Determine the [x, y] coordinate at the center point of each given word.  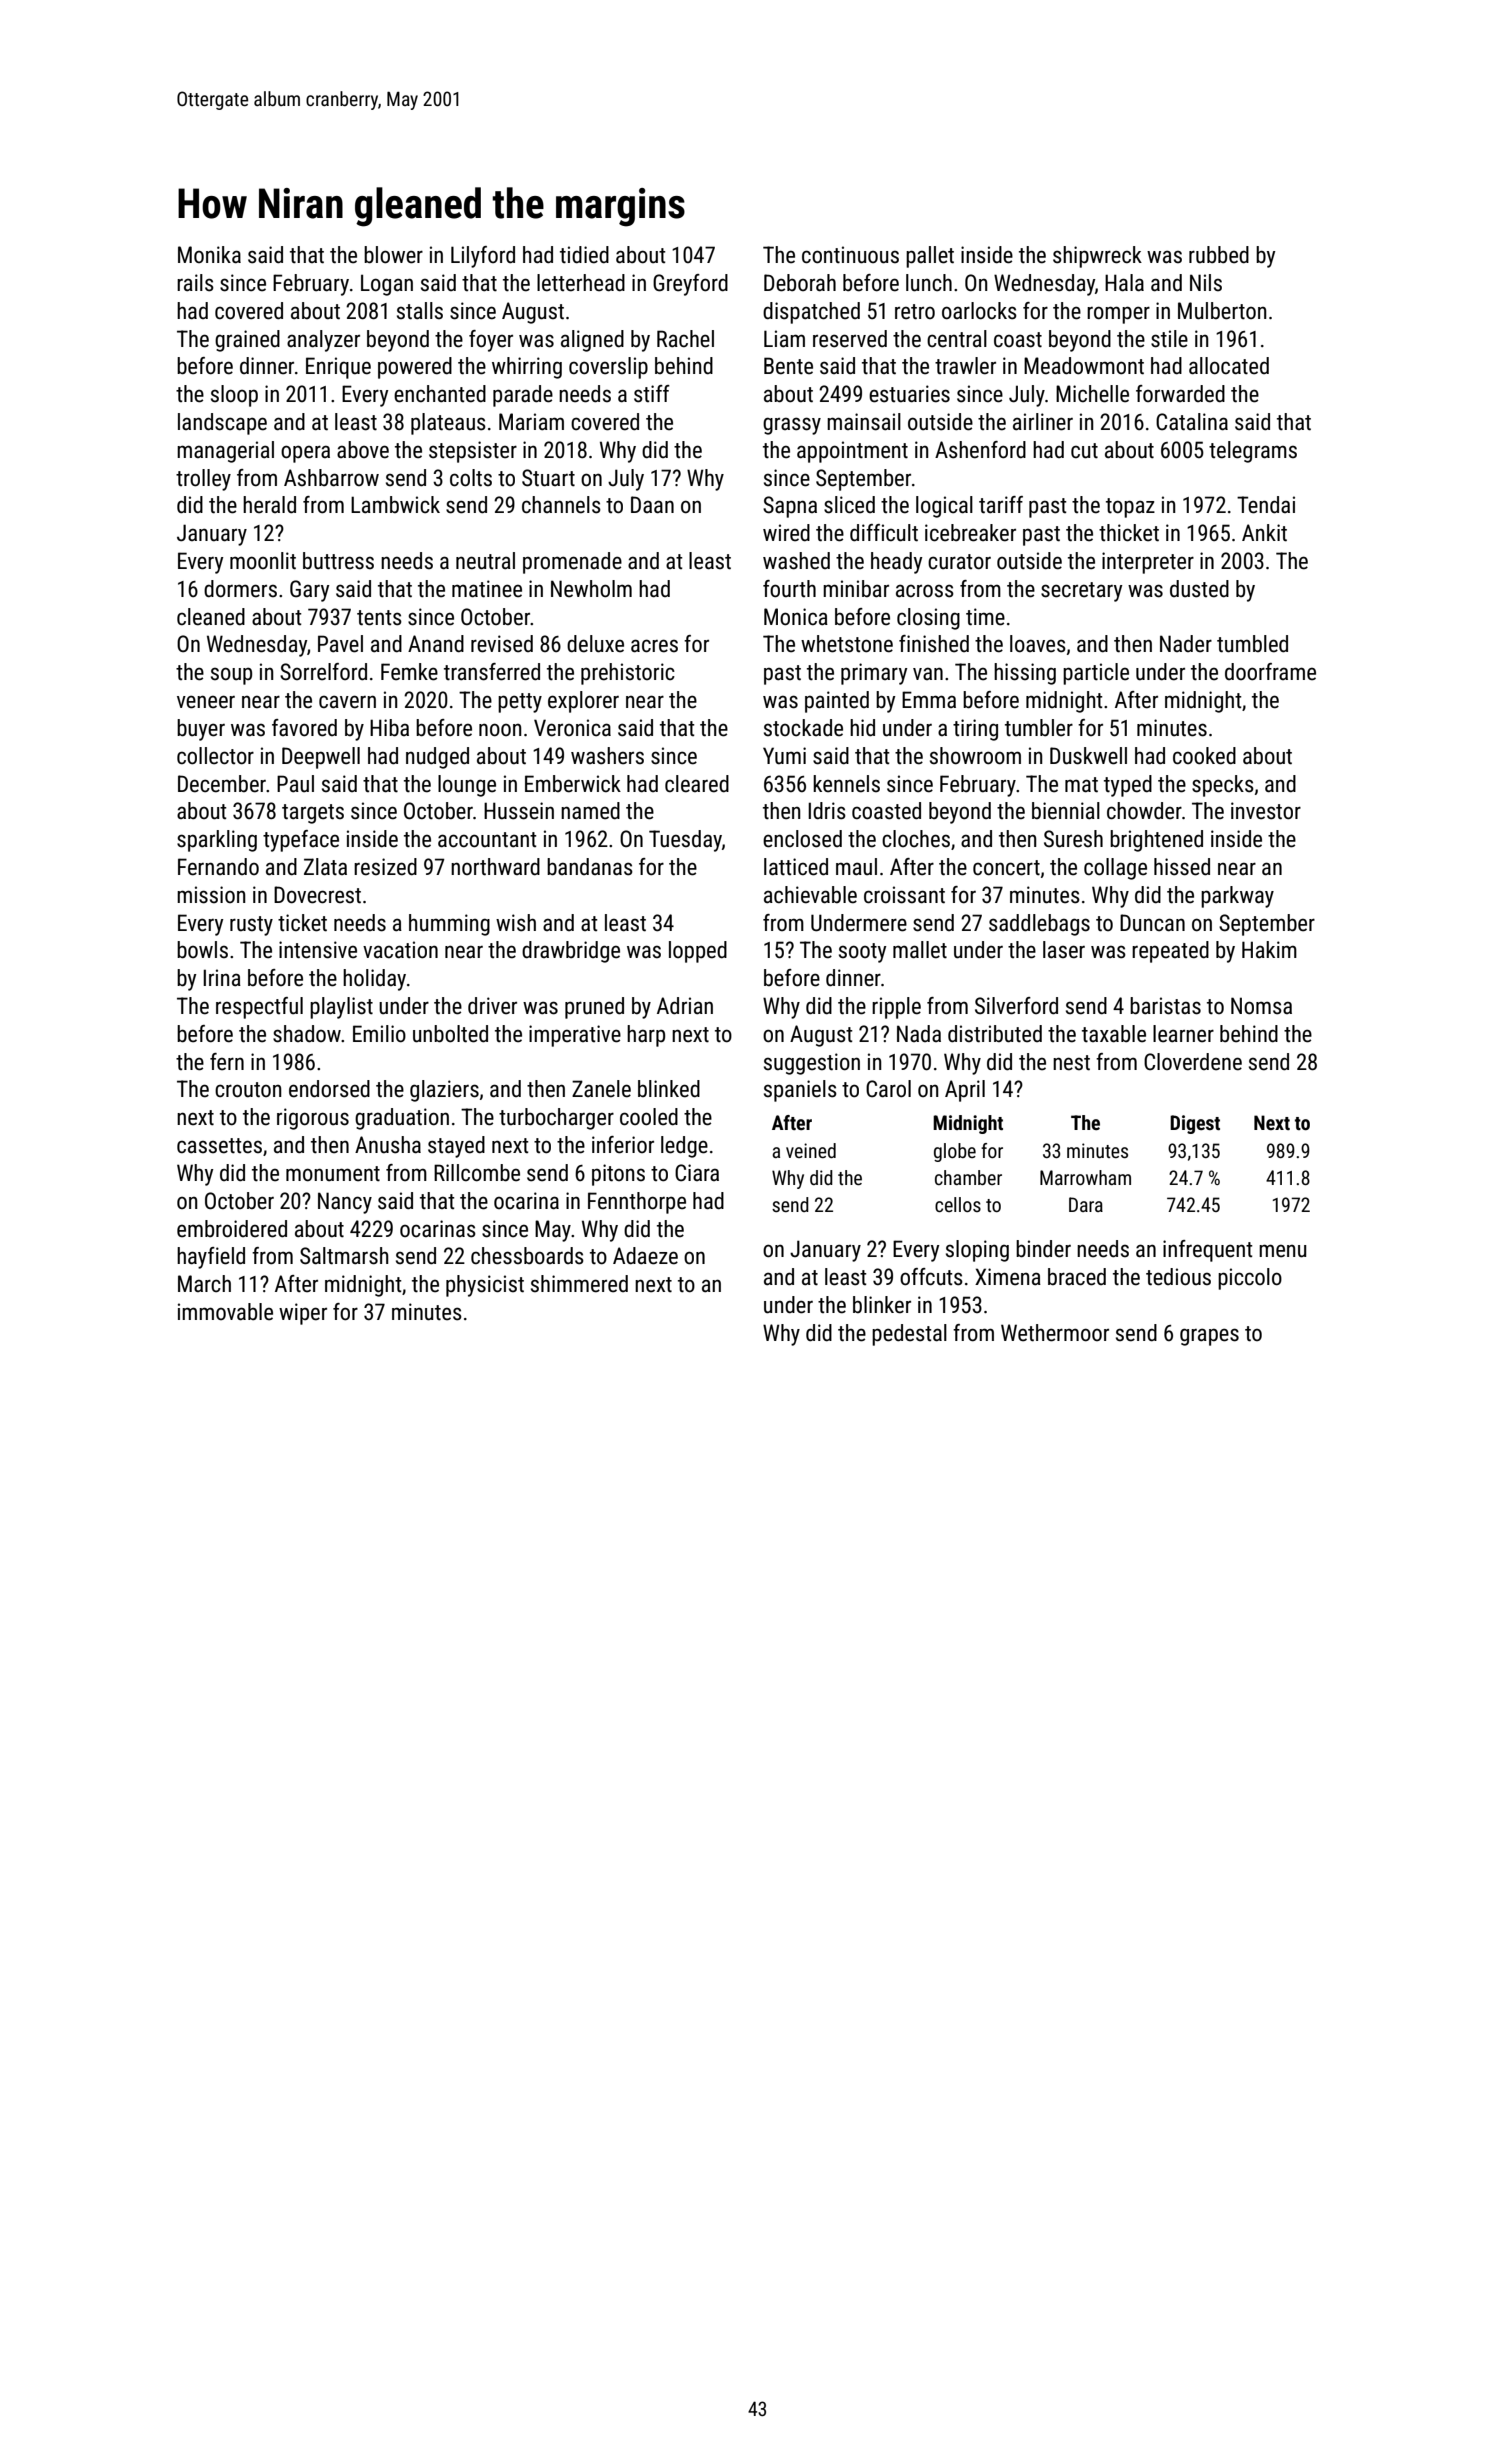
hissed [1182, 867]
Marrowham [1085, 1177]
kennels [846, 784]
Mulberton [1222, 311]
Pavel [340, 644]
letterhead [581, 283]
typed [1128, 786]
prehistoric [628, 674]
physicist [485, 1286]
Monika [209, 255]
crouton [248, 1090]
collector [215, 756]
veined [811, 1150]
